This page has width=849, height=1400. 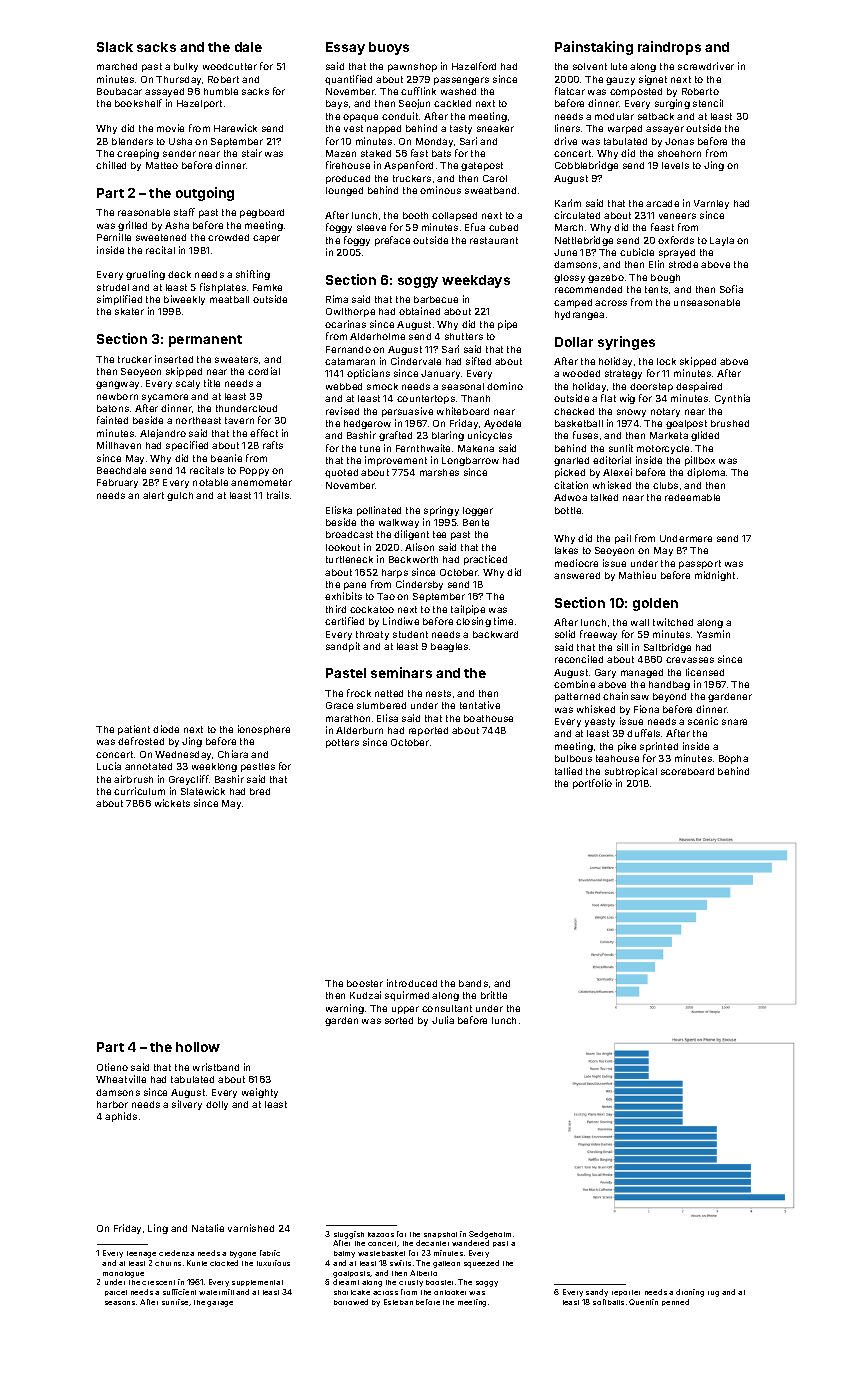 I want to click on potters, so click(x=342, y=743).
